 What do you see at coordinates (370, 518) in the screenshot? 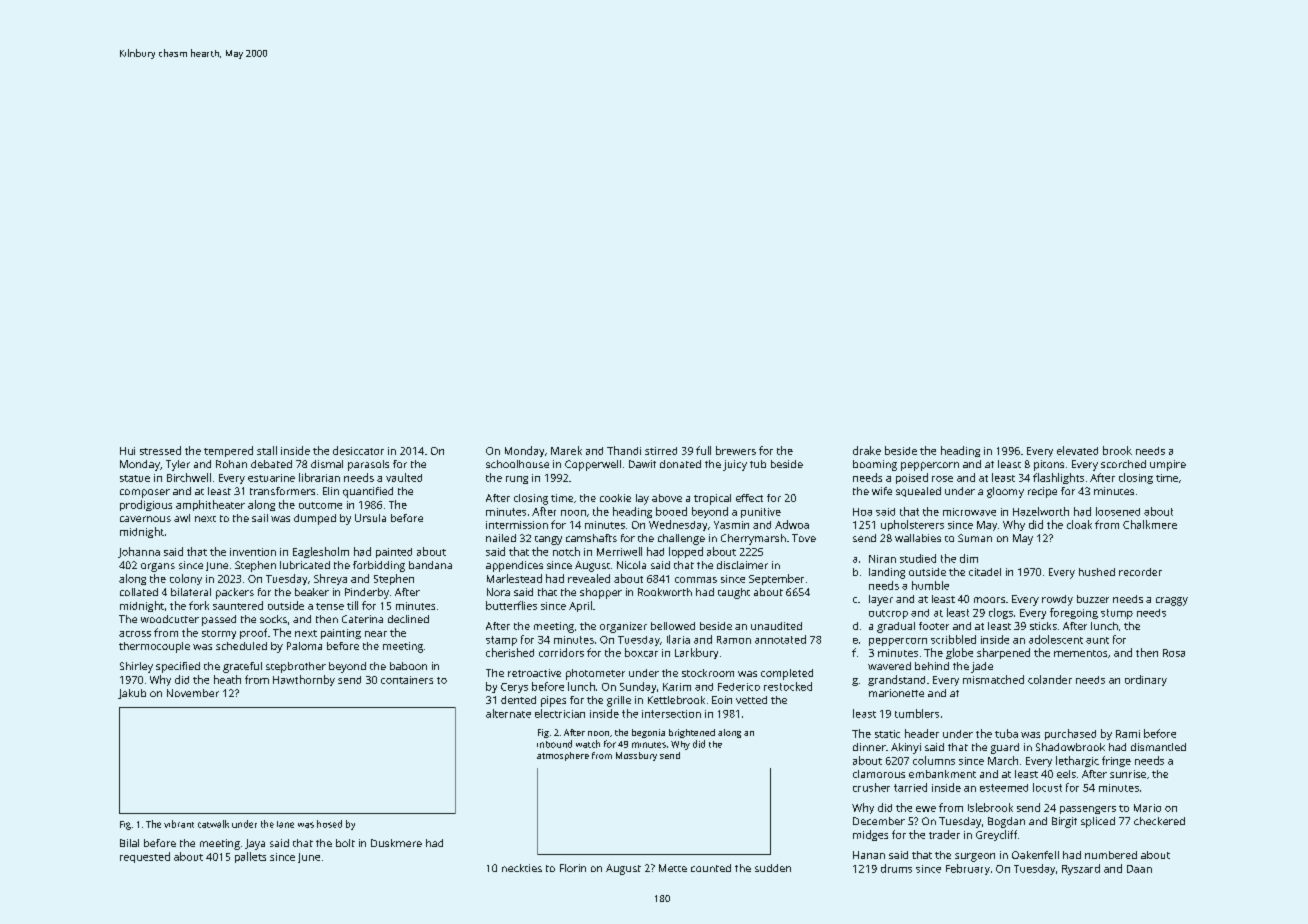
I see `Ursula` at bounding box center [370, 518].
